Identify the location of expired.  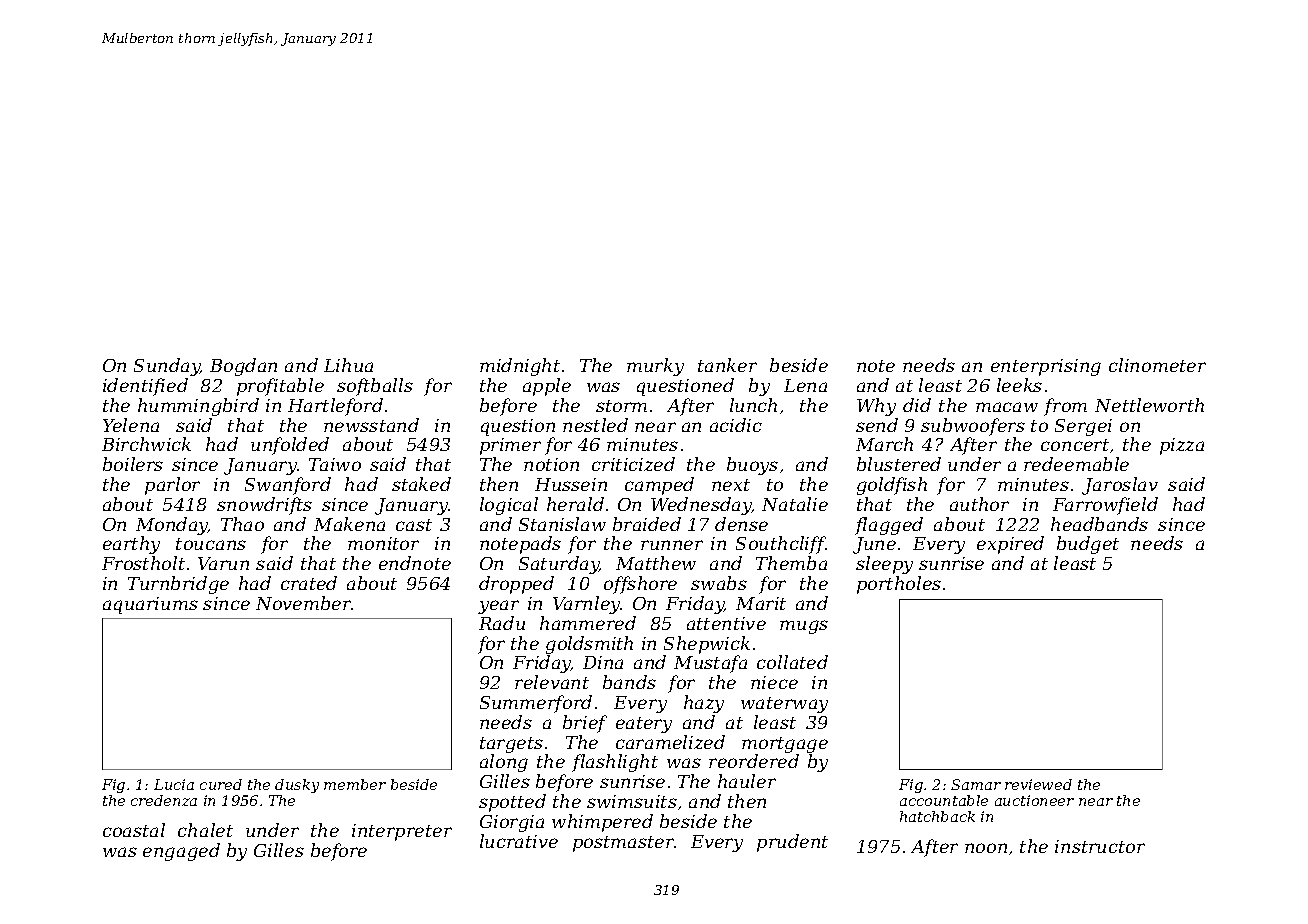
(1010, 545).
